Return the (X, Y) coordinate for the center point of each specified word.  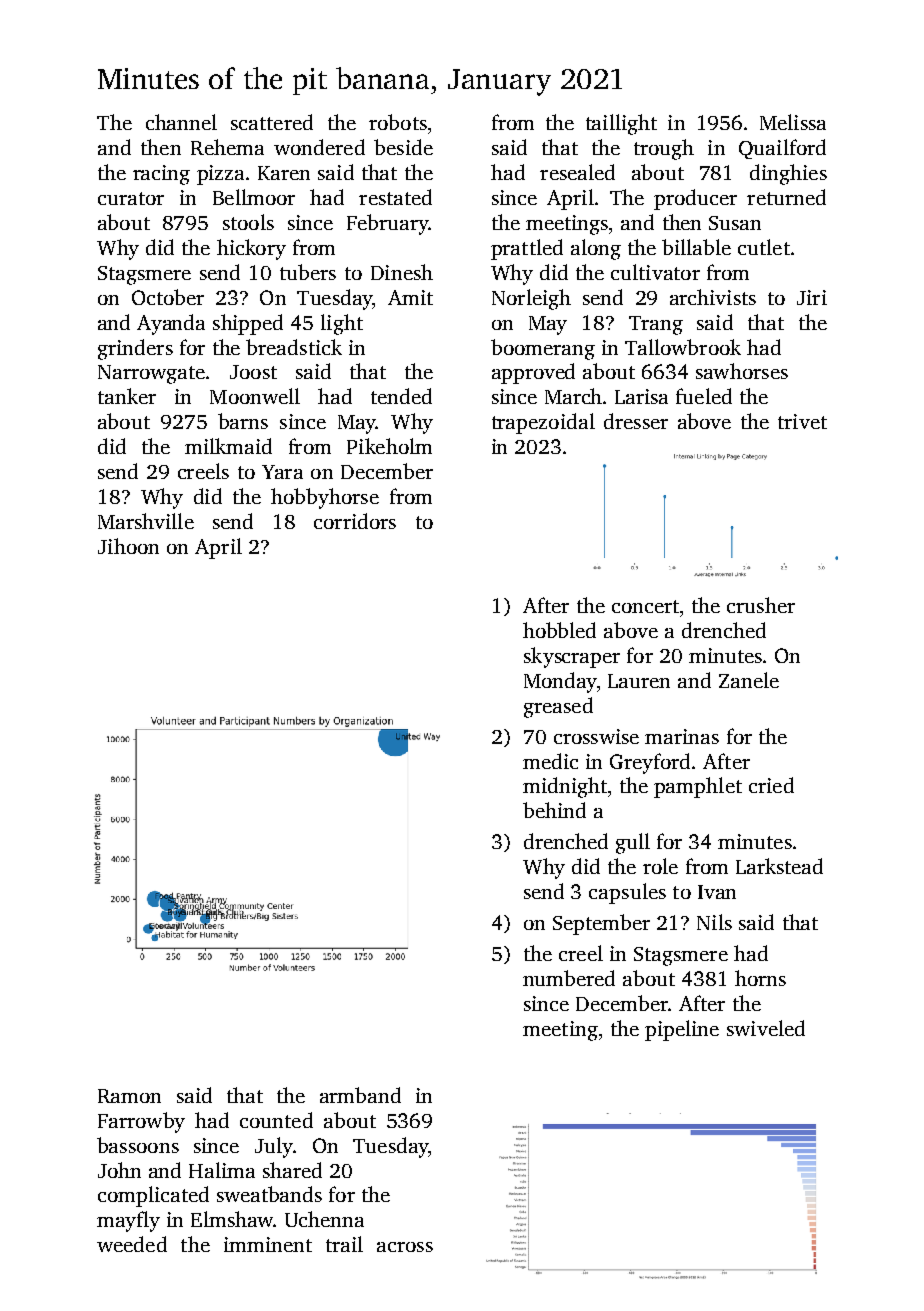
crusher (761, 605)
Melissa (793, 122)
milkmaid (228, 446)
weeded (132, 1244)
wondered (319, 147)
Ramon (129, 1096)
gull (633, 843)
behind (554, 810)
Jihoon (128, 546)
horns (760, 978)
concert (645, 606)
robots (398, 122)
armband (360, 1095)
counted (276, 1120)
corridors (355, 521)
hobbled (559, 630)
